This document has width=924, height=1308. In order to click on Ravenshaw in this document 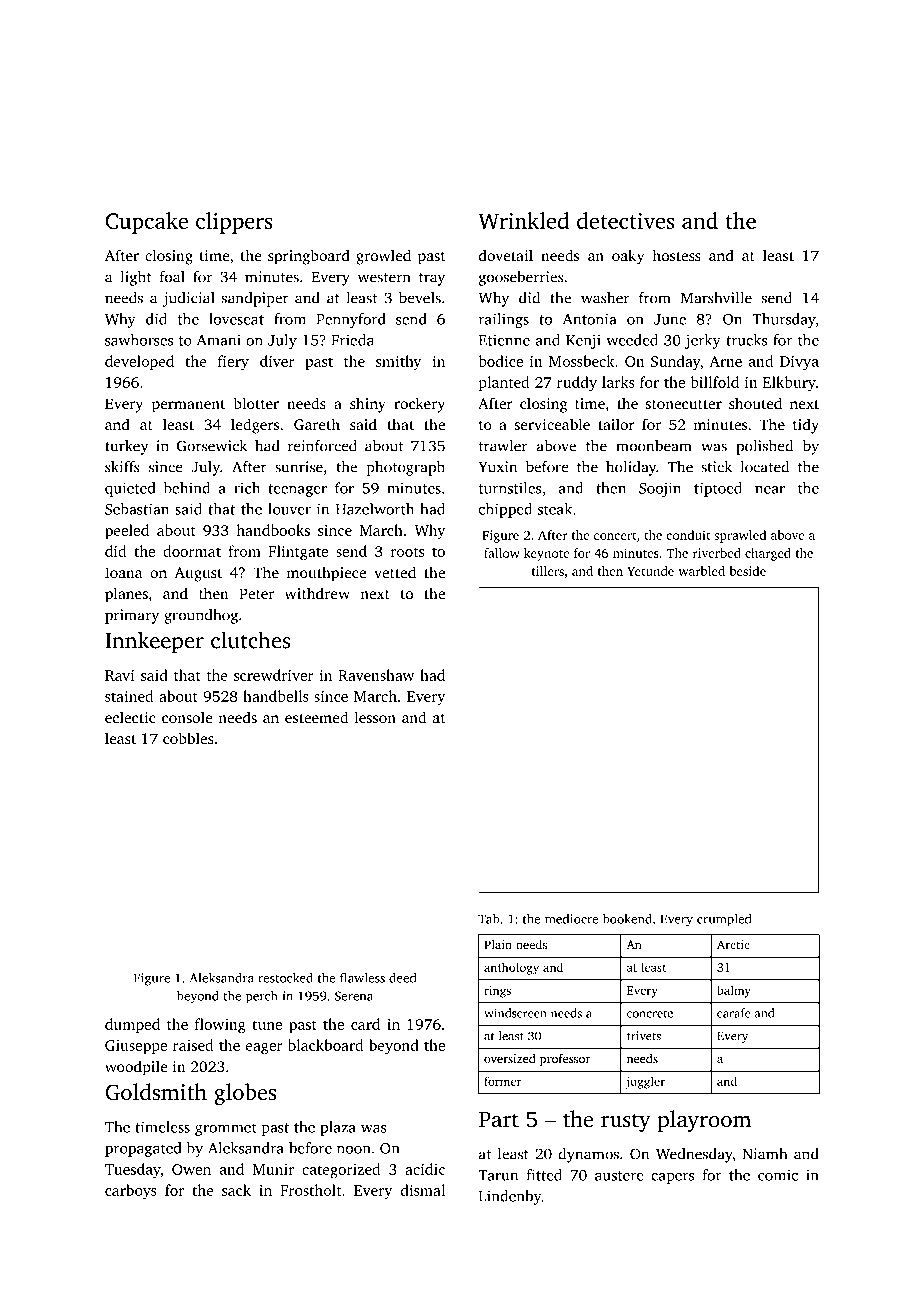, I will do `click(376, 675)`.
